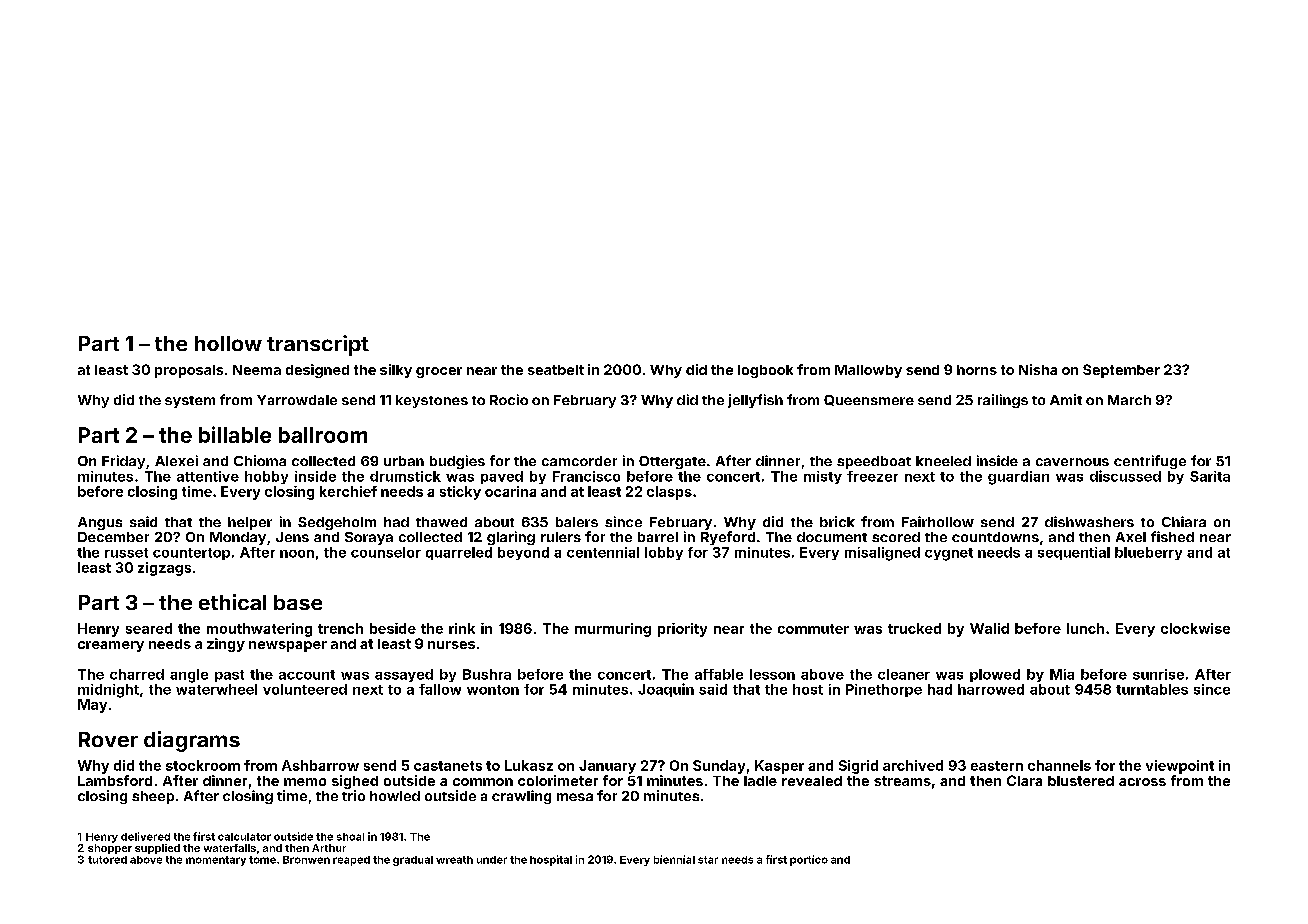 This screenshot has width=1308, height=924. I want to click on billable, so click(235, 434).
